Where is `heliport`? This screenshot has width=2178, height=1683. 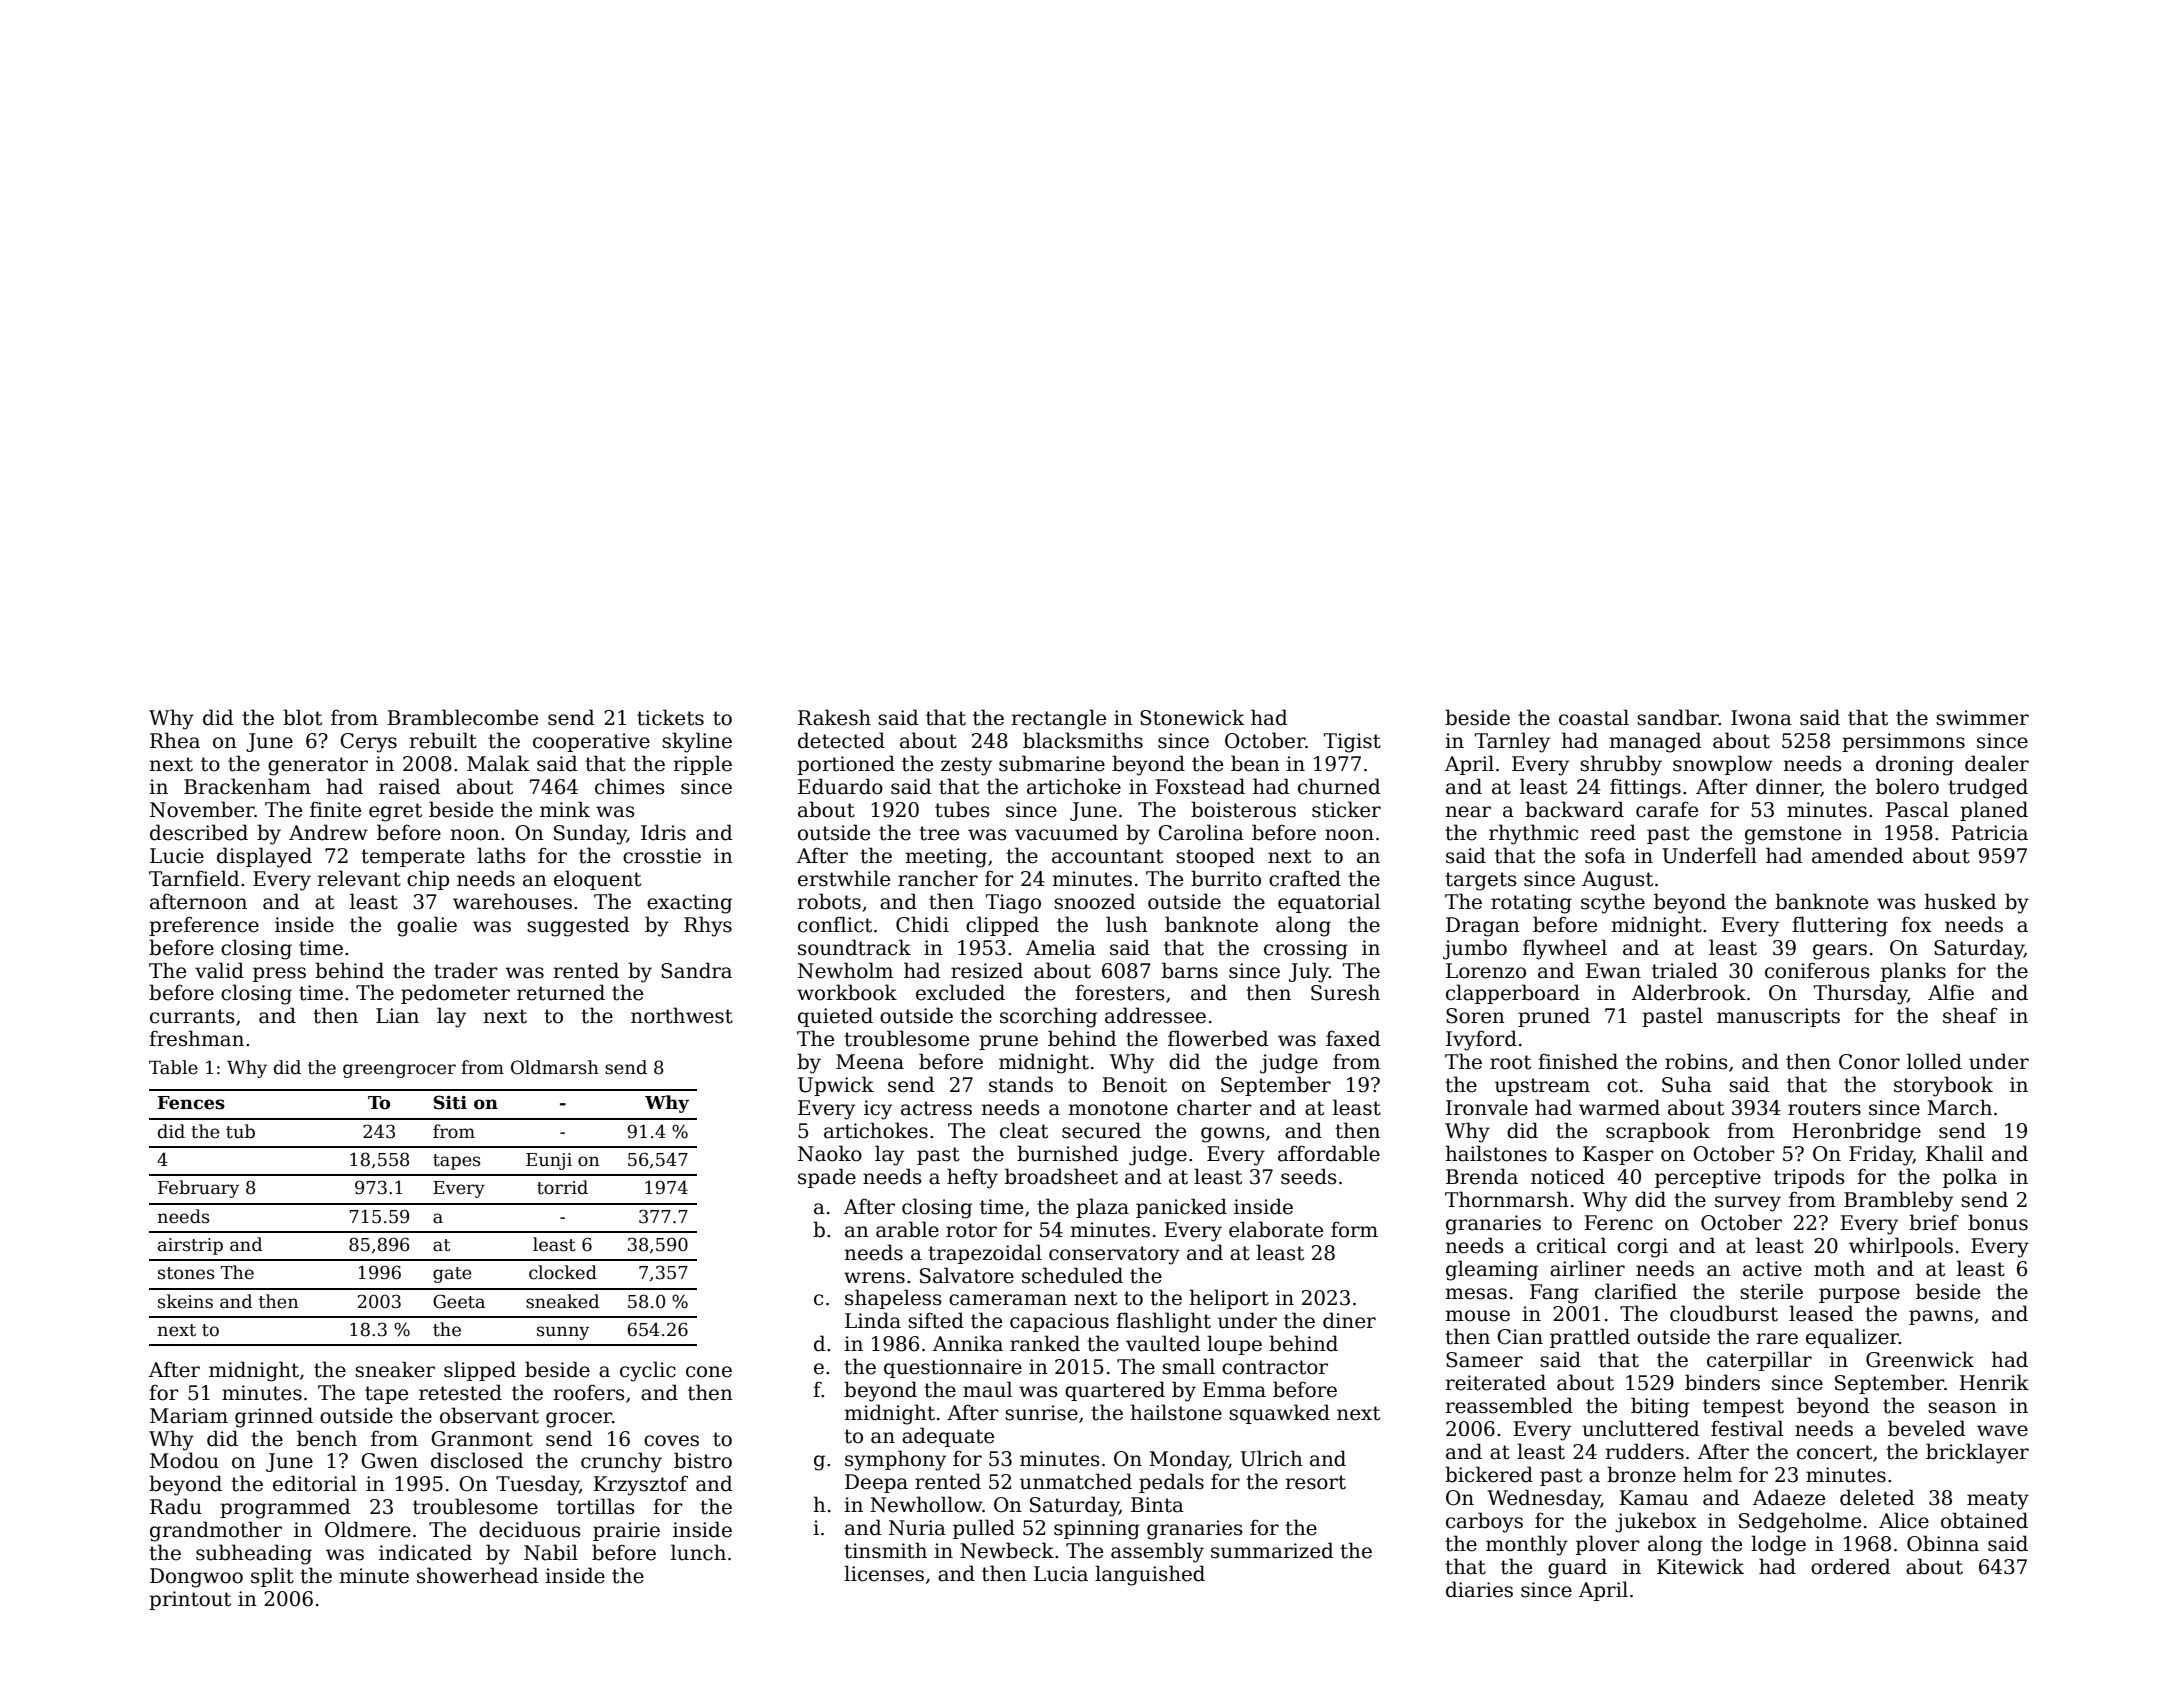
heliport is located at coordinates (1229, 1299).
